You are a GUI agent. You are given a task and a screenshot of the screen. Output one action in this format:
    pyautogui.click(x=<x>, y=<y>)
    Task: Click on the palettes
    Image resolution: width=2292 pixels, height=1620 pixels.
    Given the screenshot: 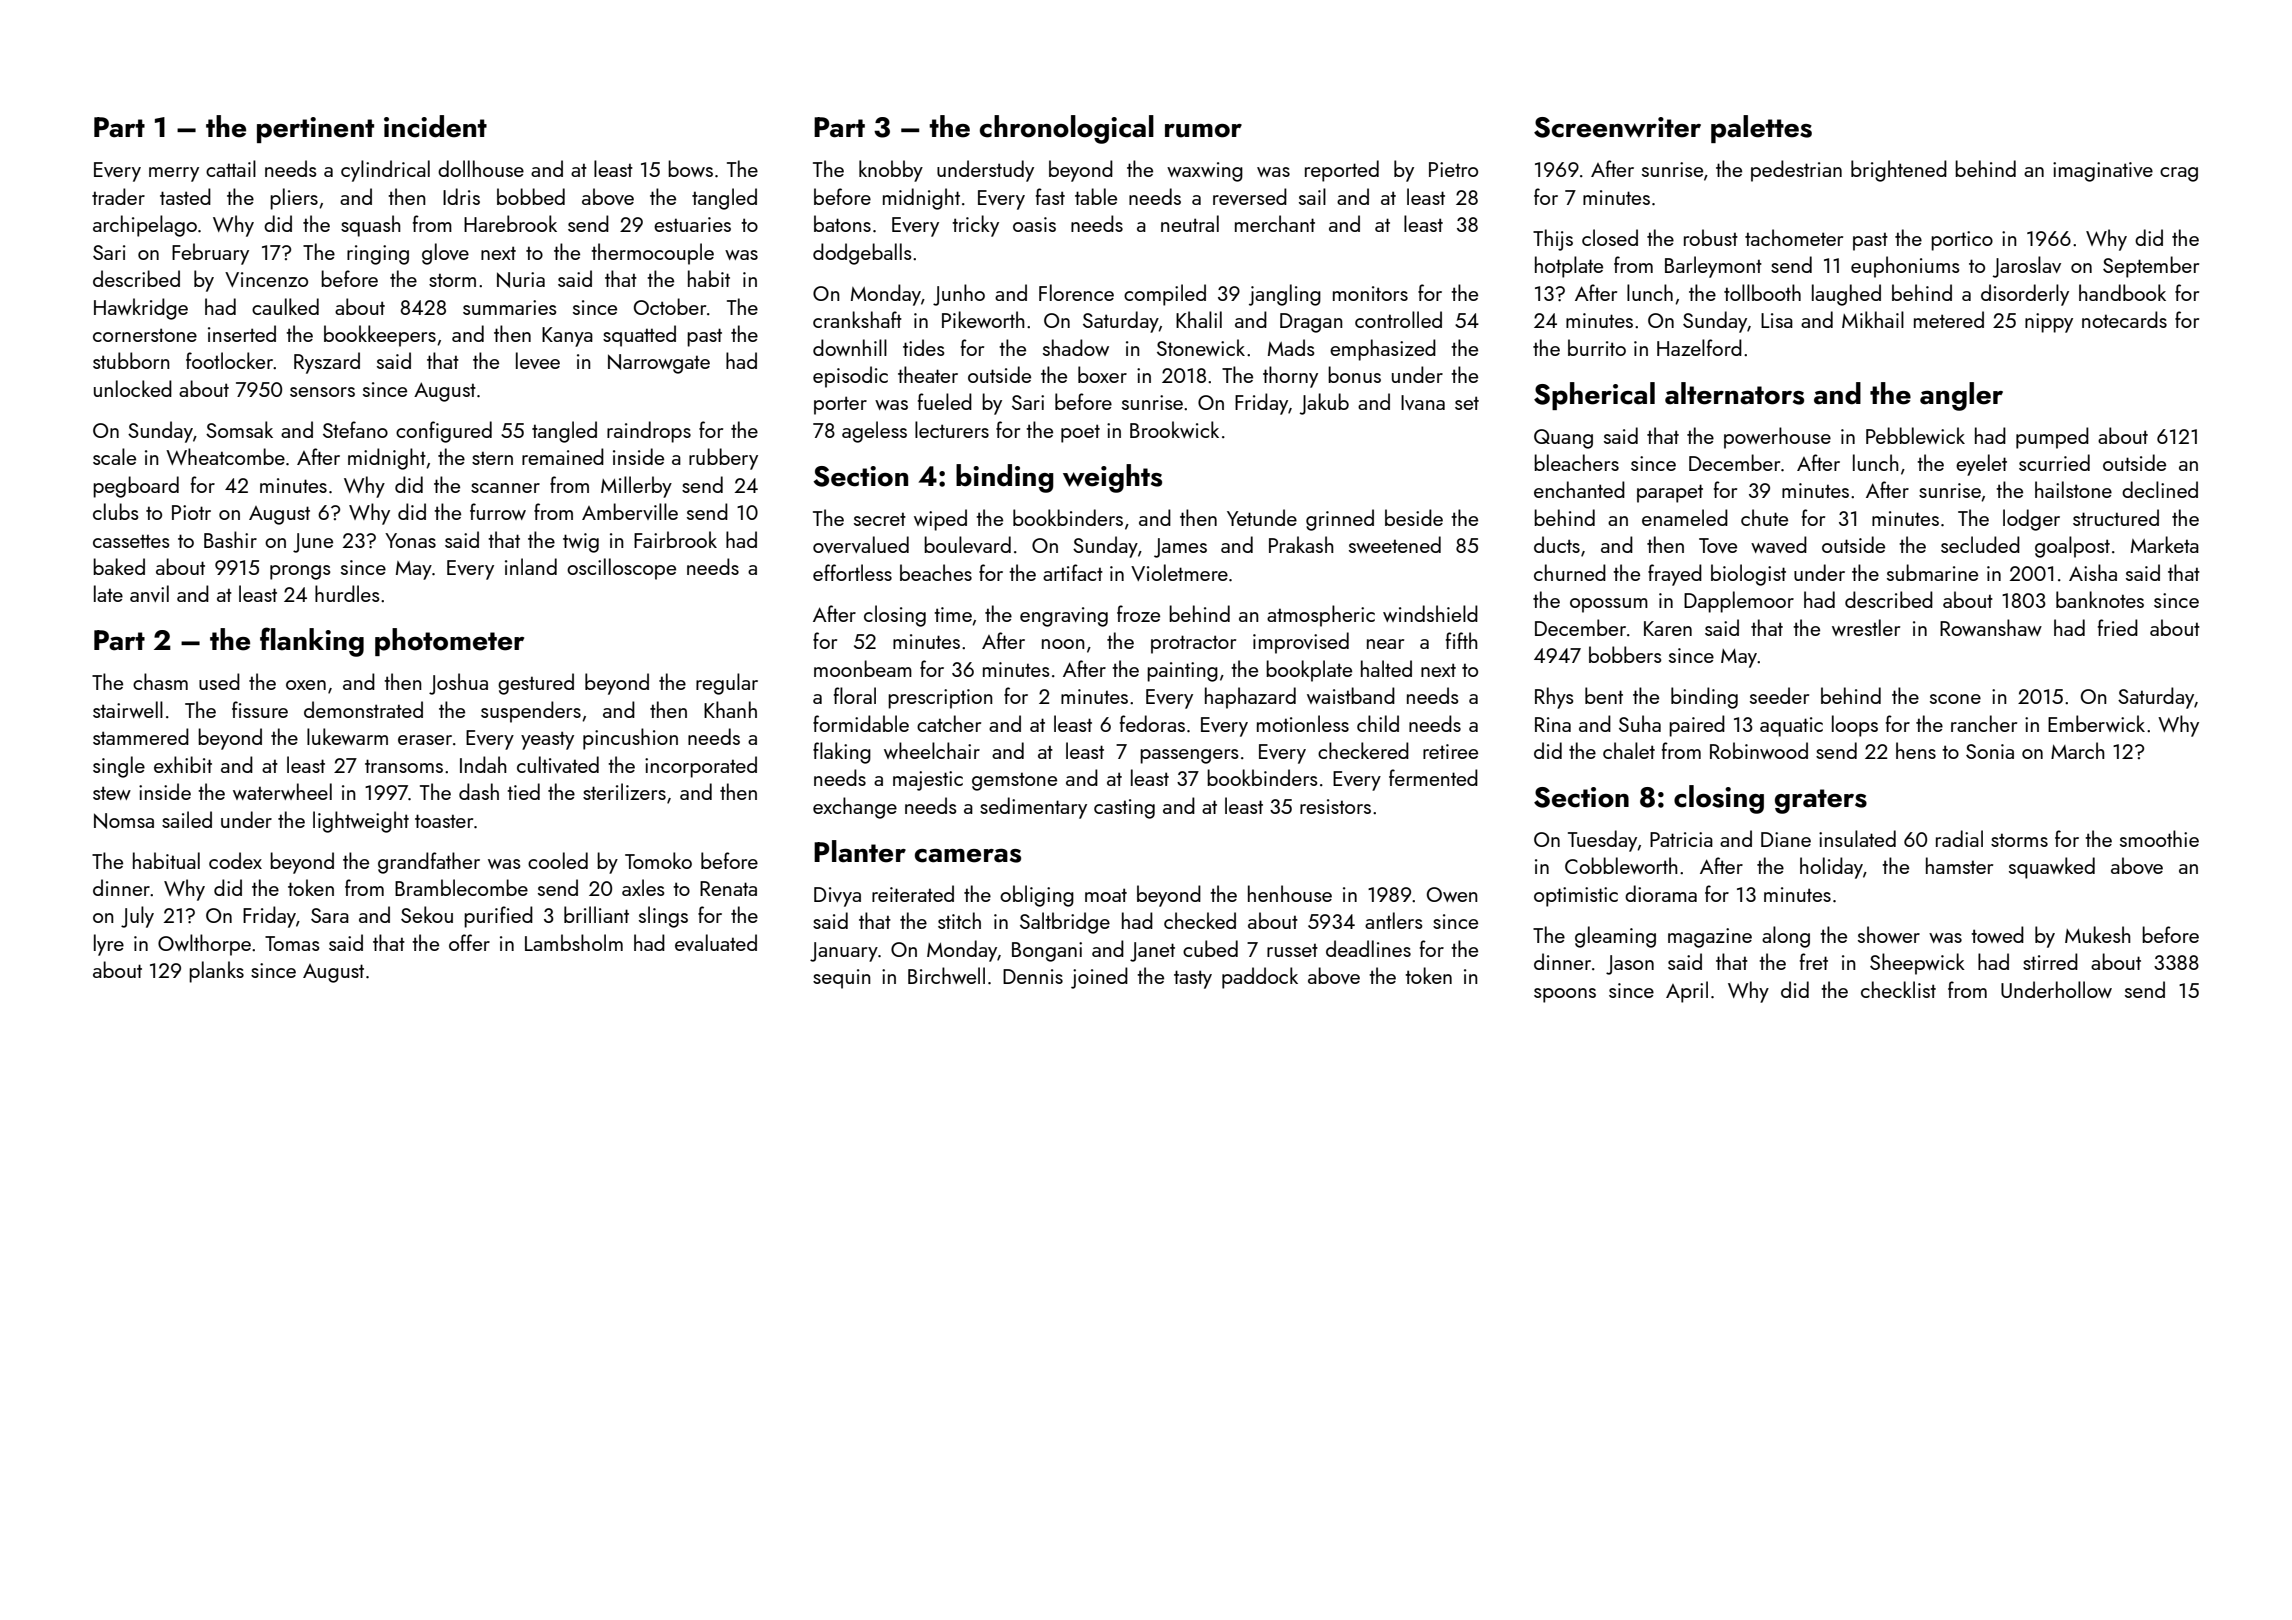 What is the action you would take?
    pyautogui.click(x=1761, y=129)
